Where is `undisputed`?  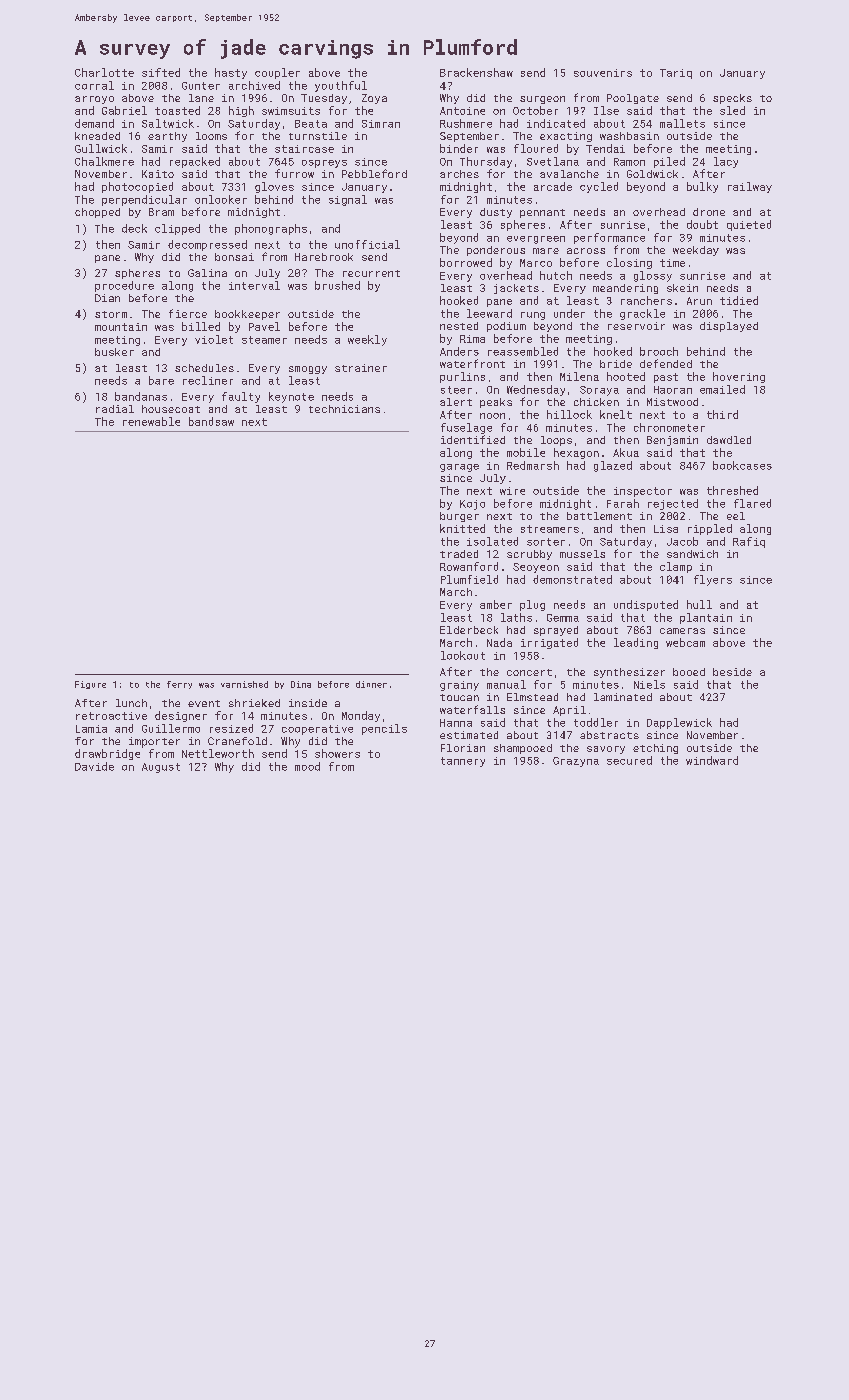 undisputed is located at coordinates (646, 605).
